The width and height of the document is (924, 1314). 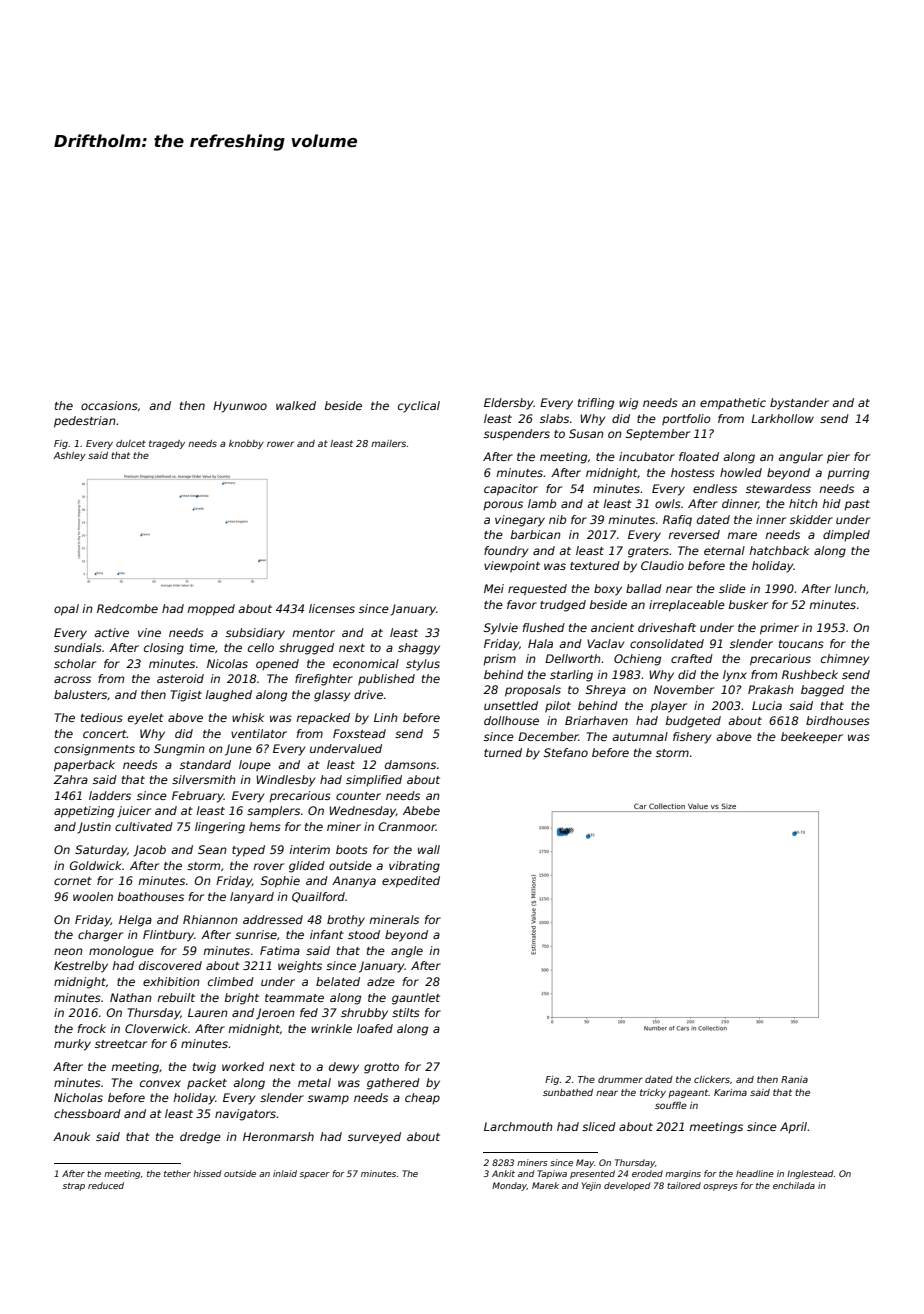 I want to click on budgeted, so click(x=693, y=722).
